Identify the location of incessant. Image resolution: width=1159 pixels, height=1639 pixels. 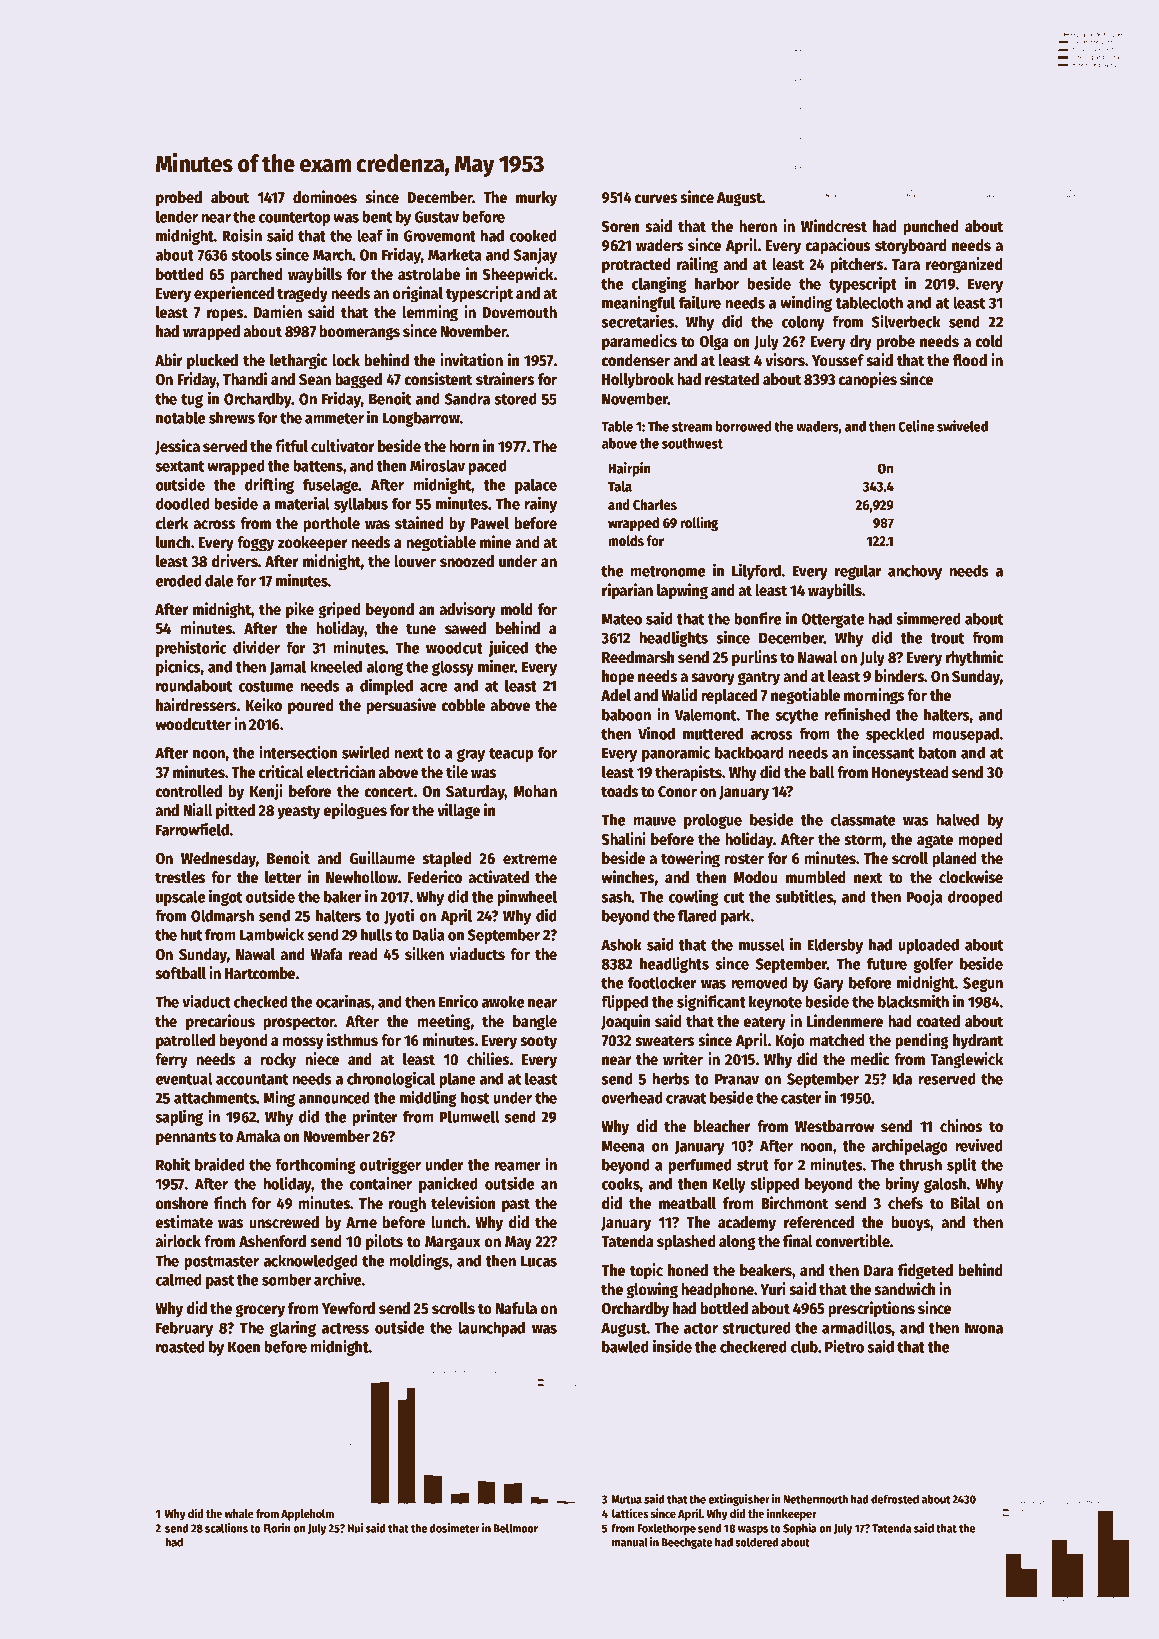
(883, 752).
